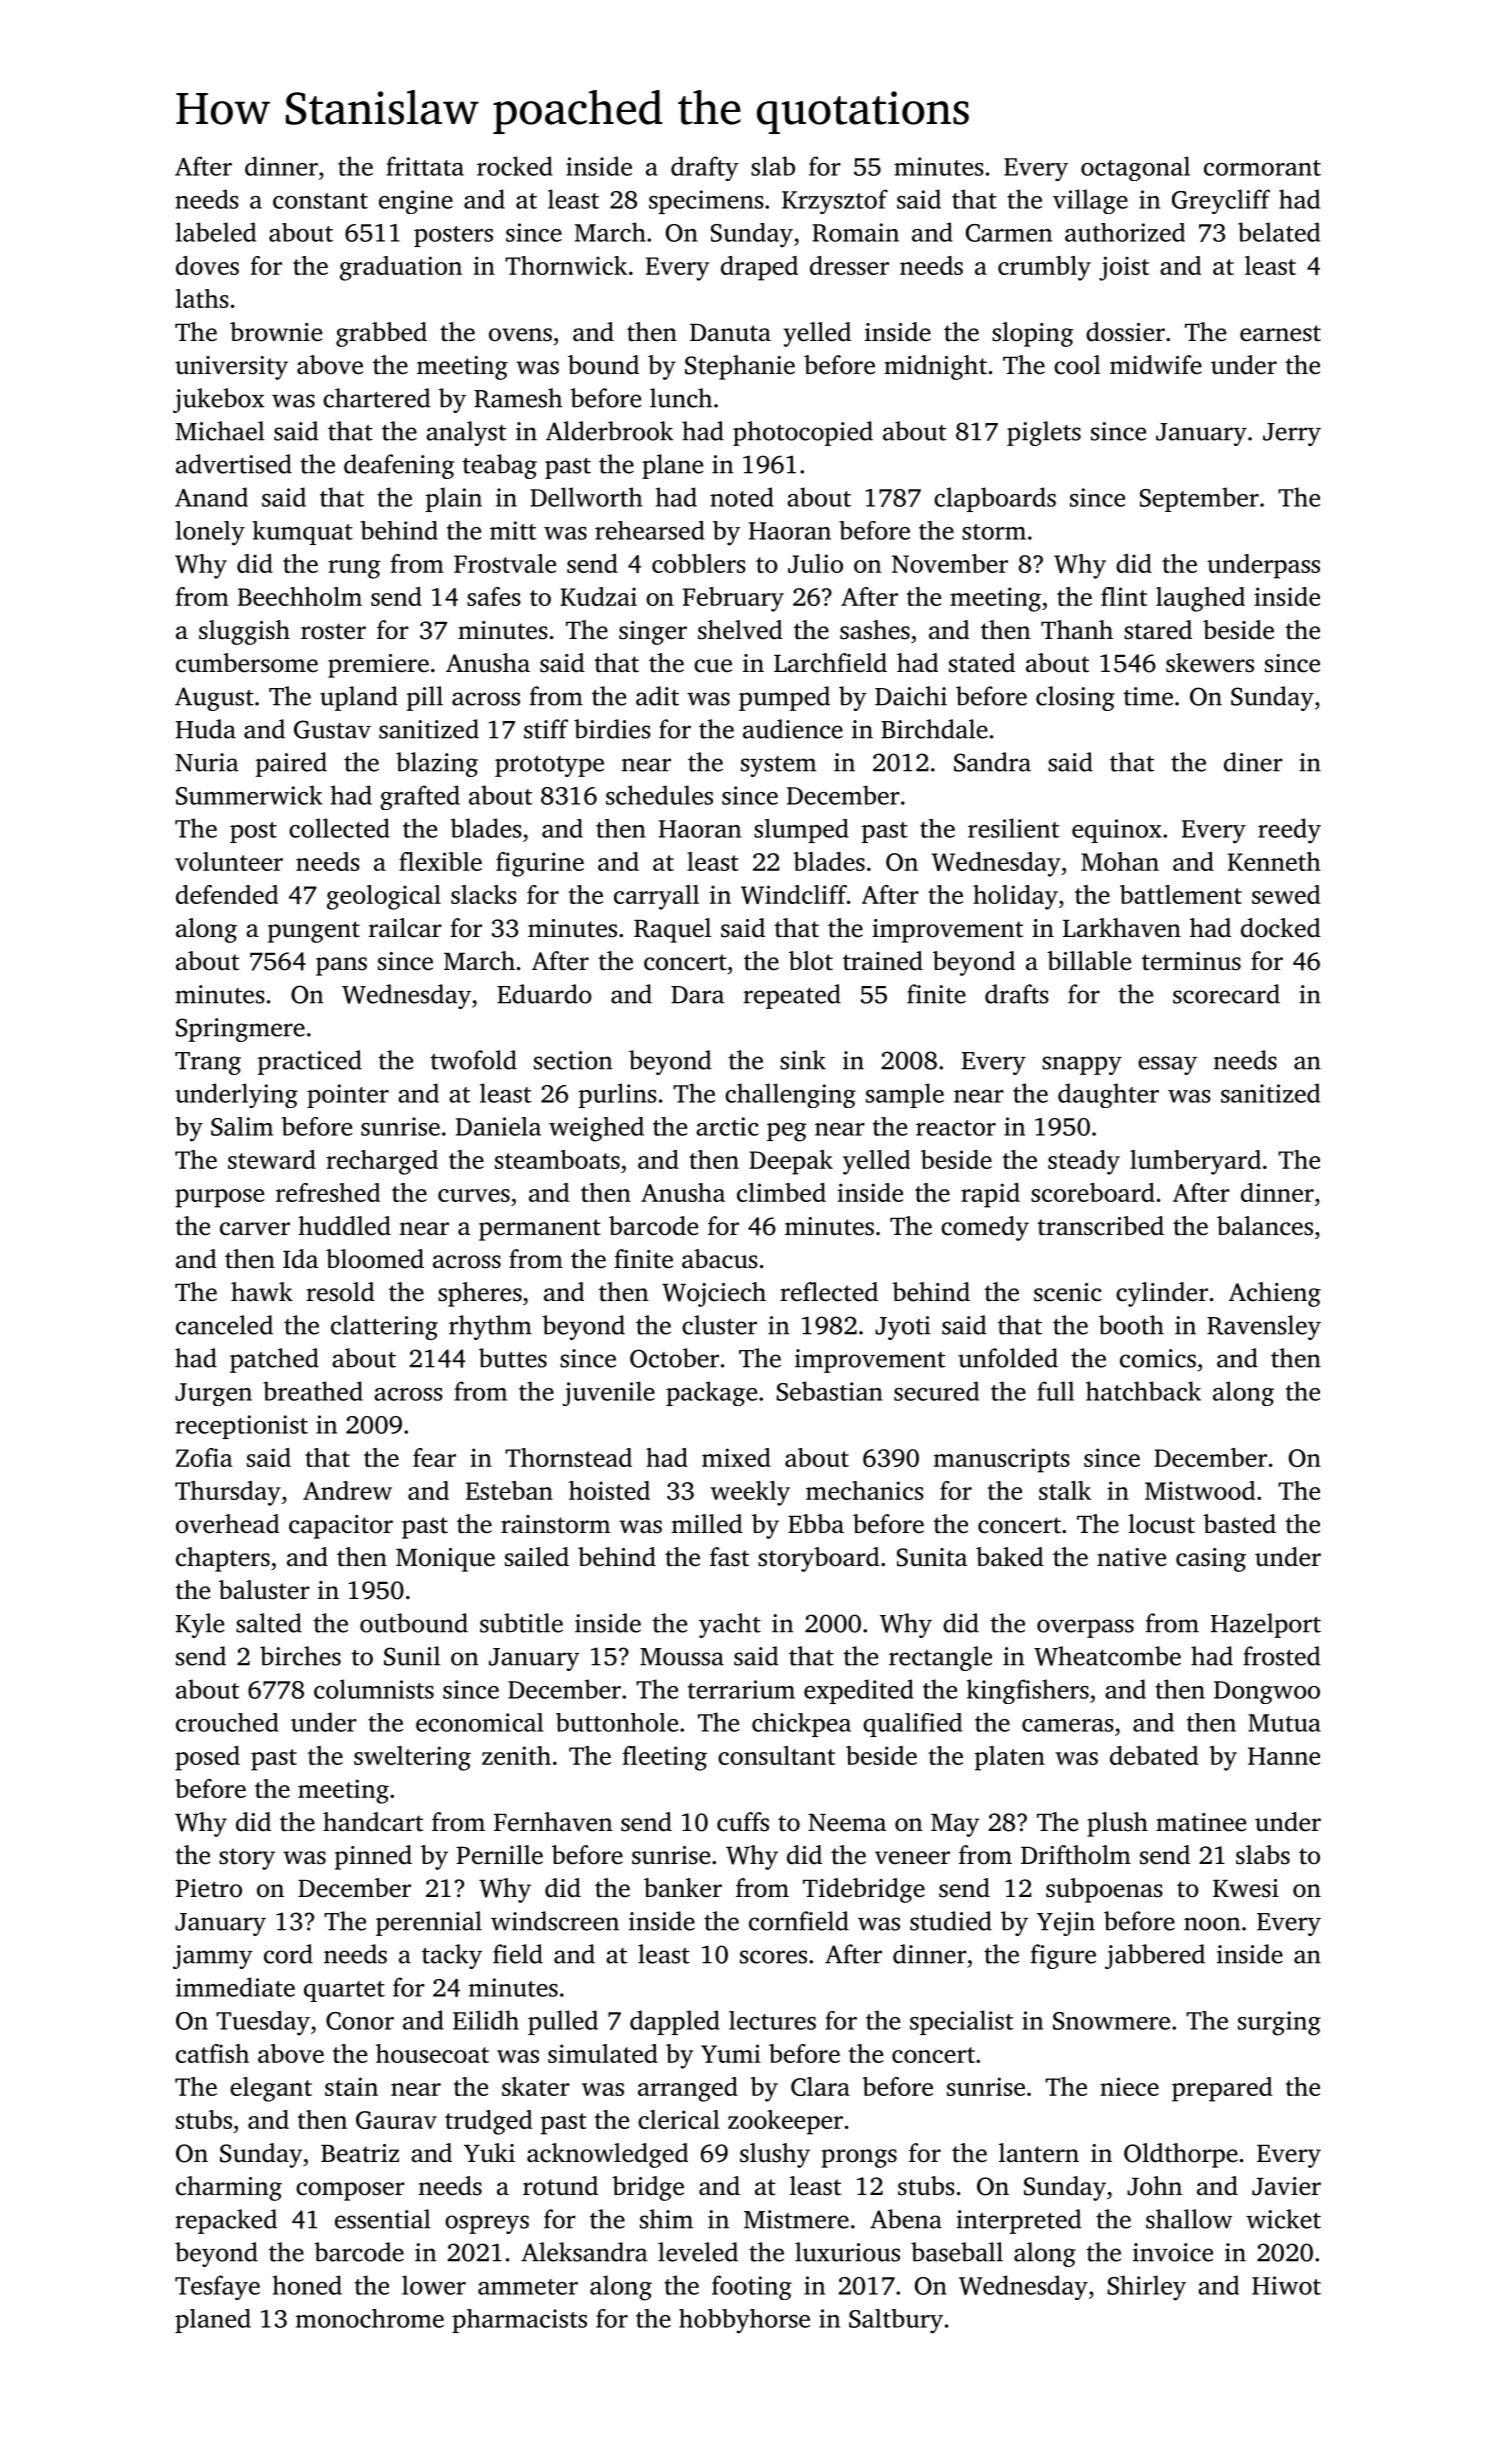 This screenshot has height=2464, width=1496. Describe the element at coordinates (1286, 894) in the screenshot. I see `sewed` at that location.
